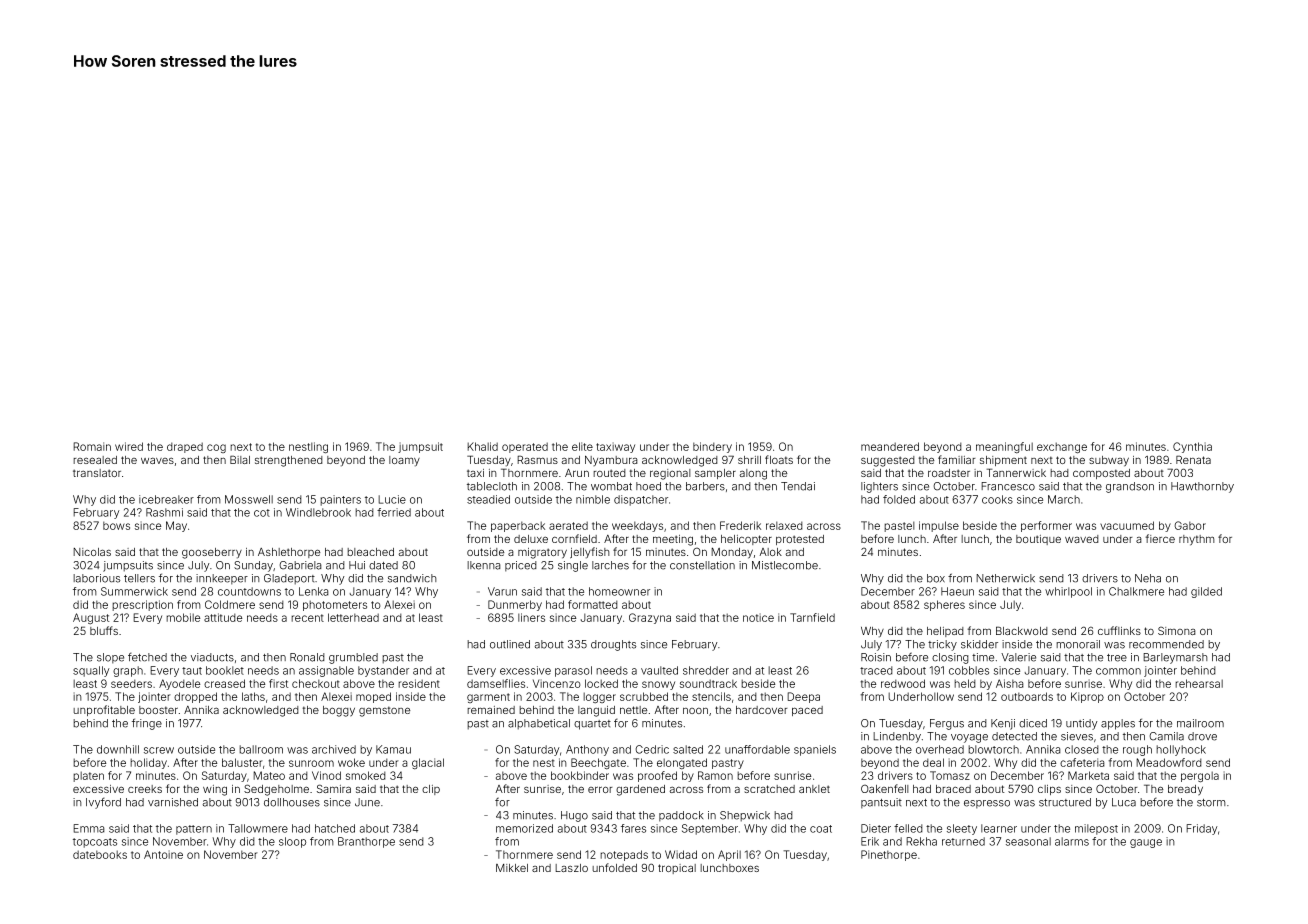  What do you see at coordinates (92, 446) in the image?
I see `Romain` at bounding box center [92, 446].
